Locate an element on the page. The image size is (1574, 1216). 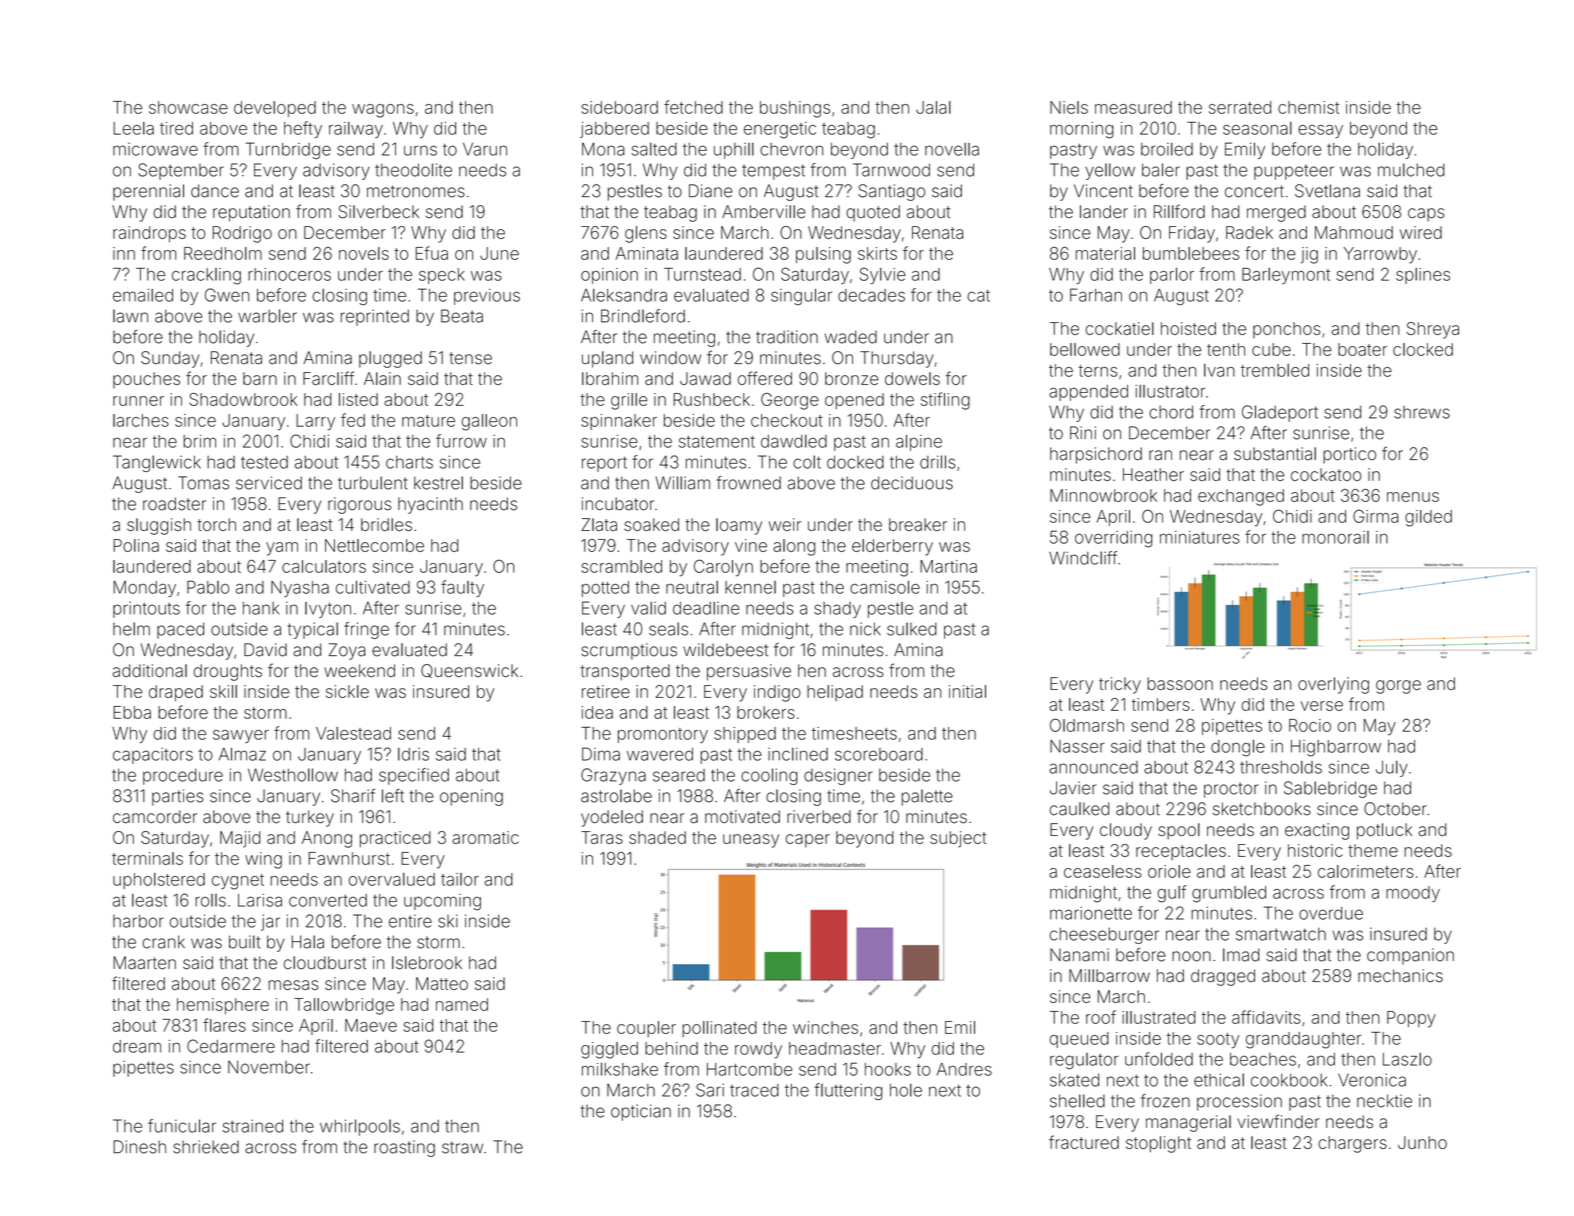
singular is located at coordinates (801, 297).
